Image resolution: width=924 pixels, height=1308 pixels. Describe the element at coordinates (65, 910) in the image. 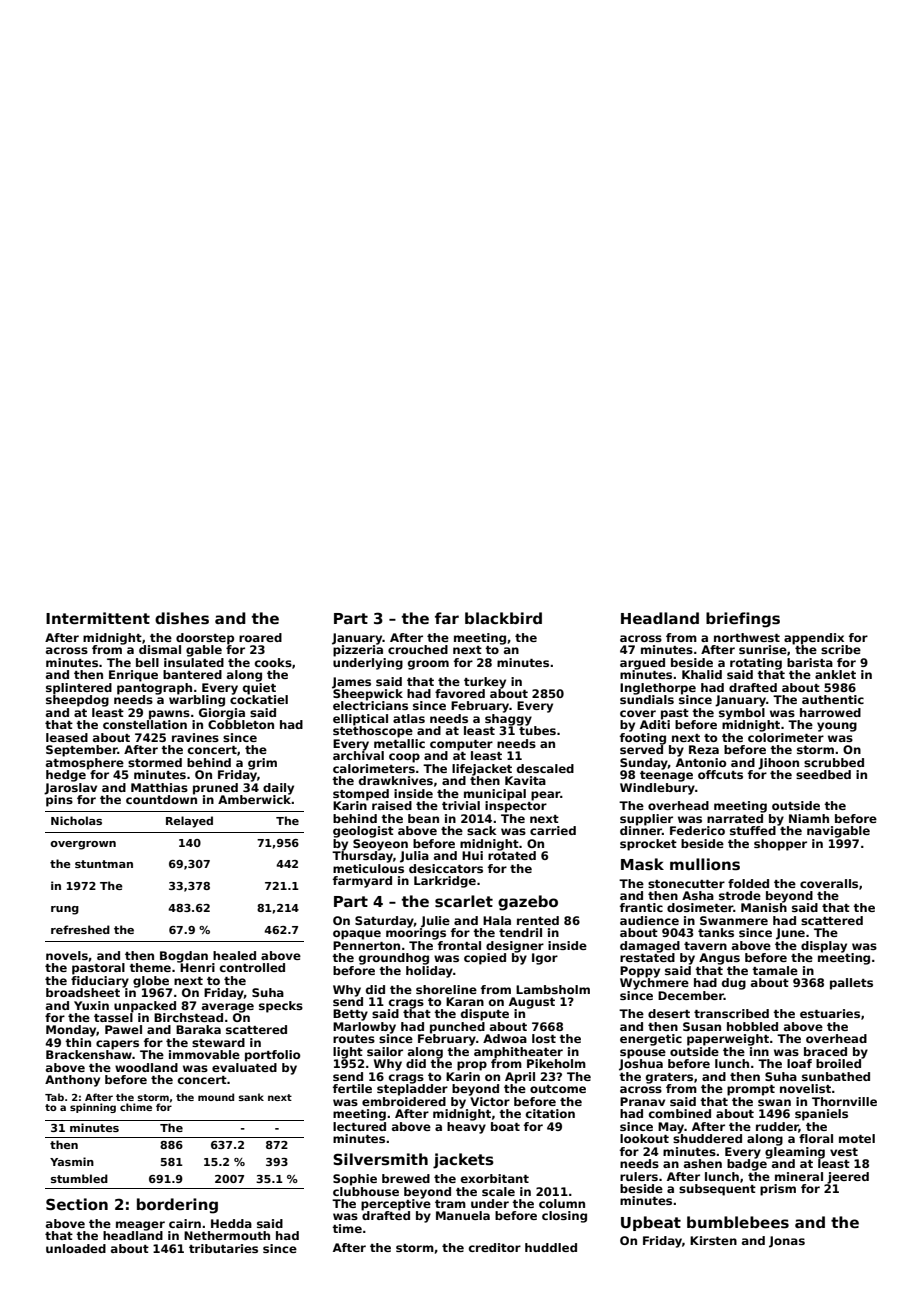

I see `rung` at that location.
